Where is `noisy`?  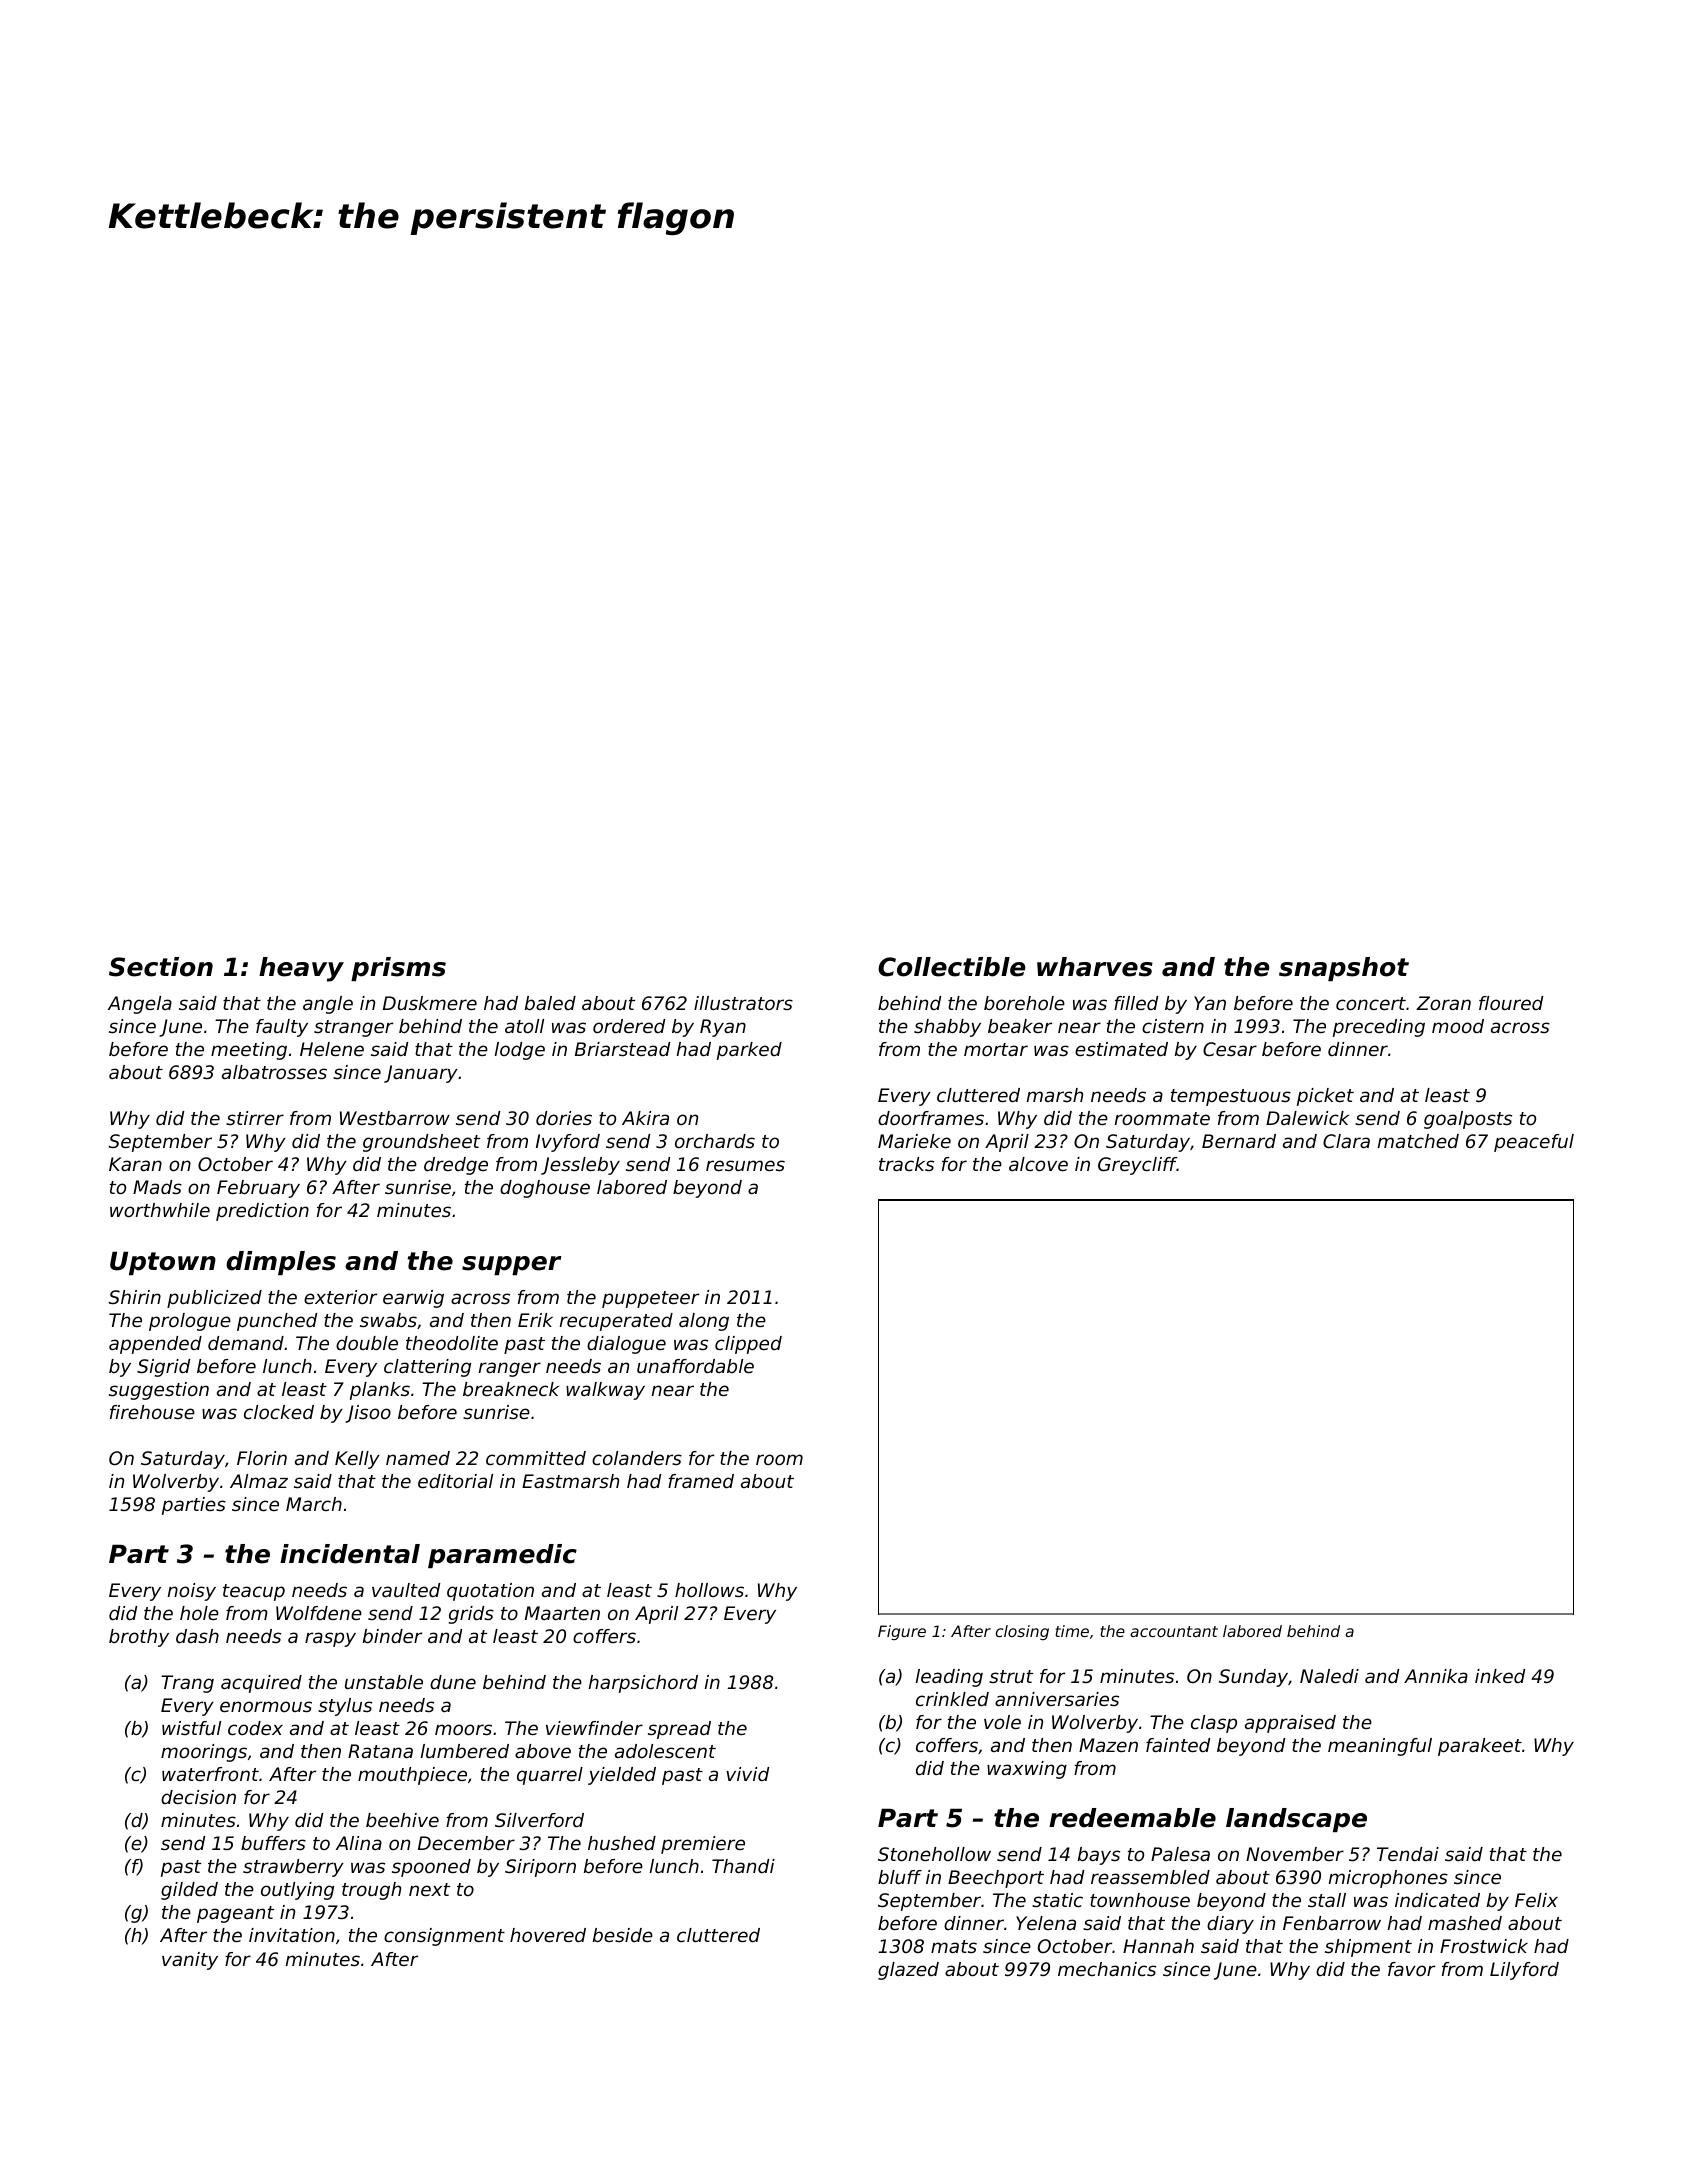
noisy is located at coordinates (192, 1592).
